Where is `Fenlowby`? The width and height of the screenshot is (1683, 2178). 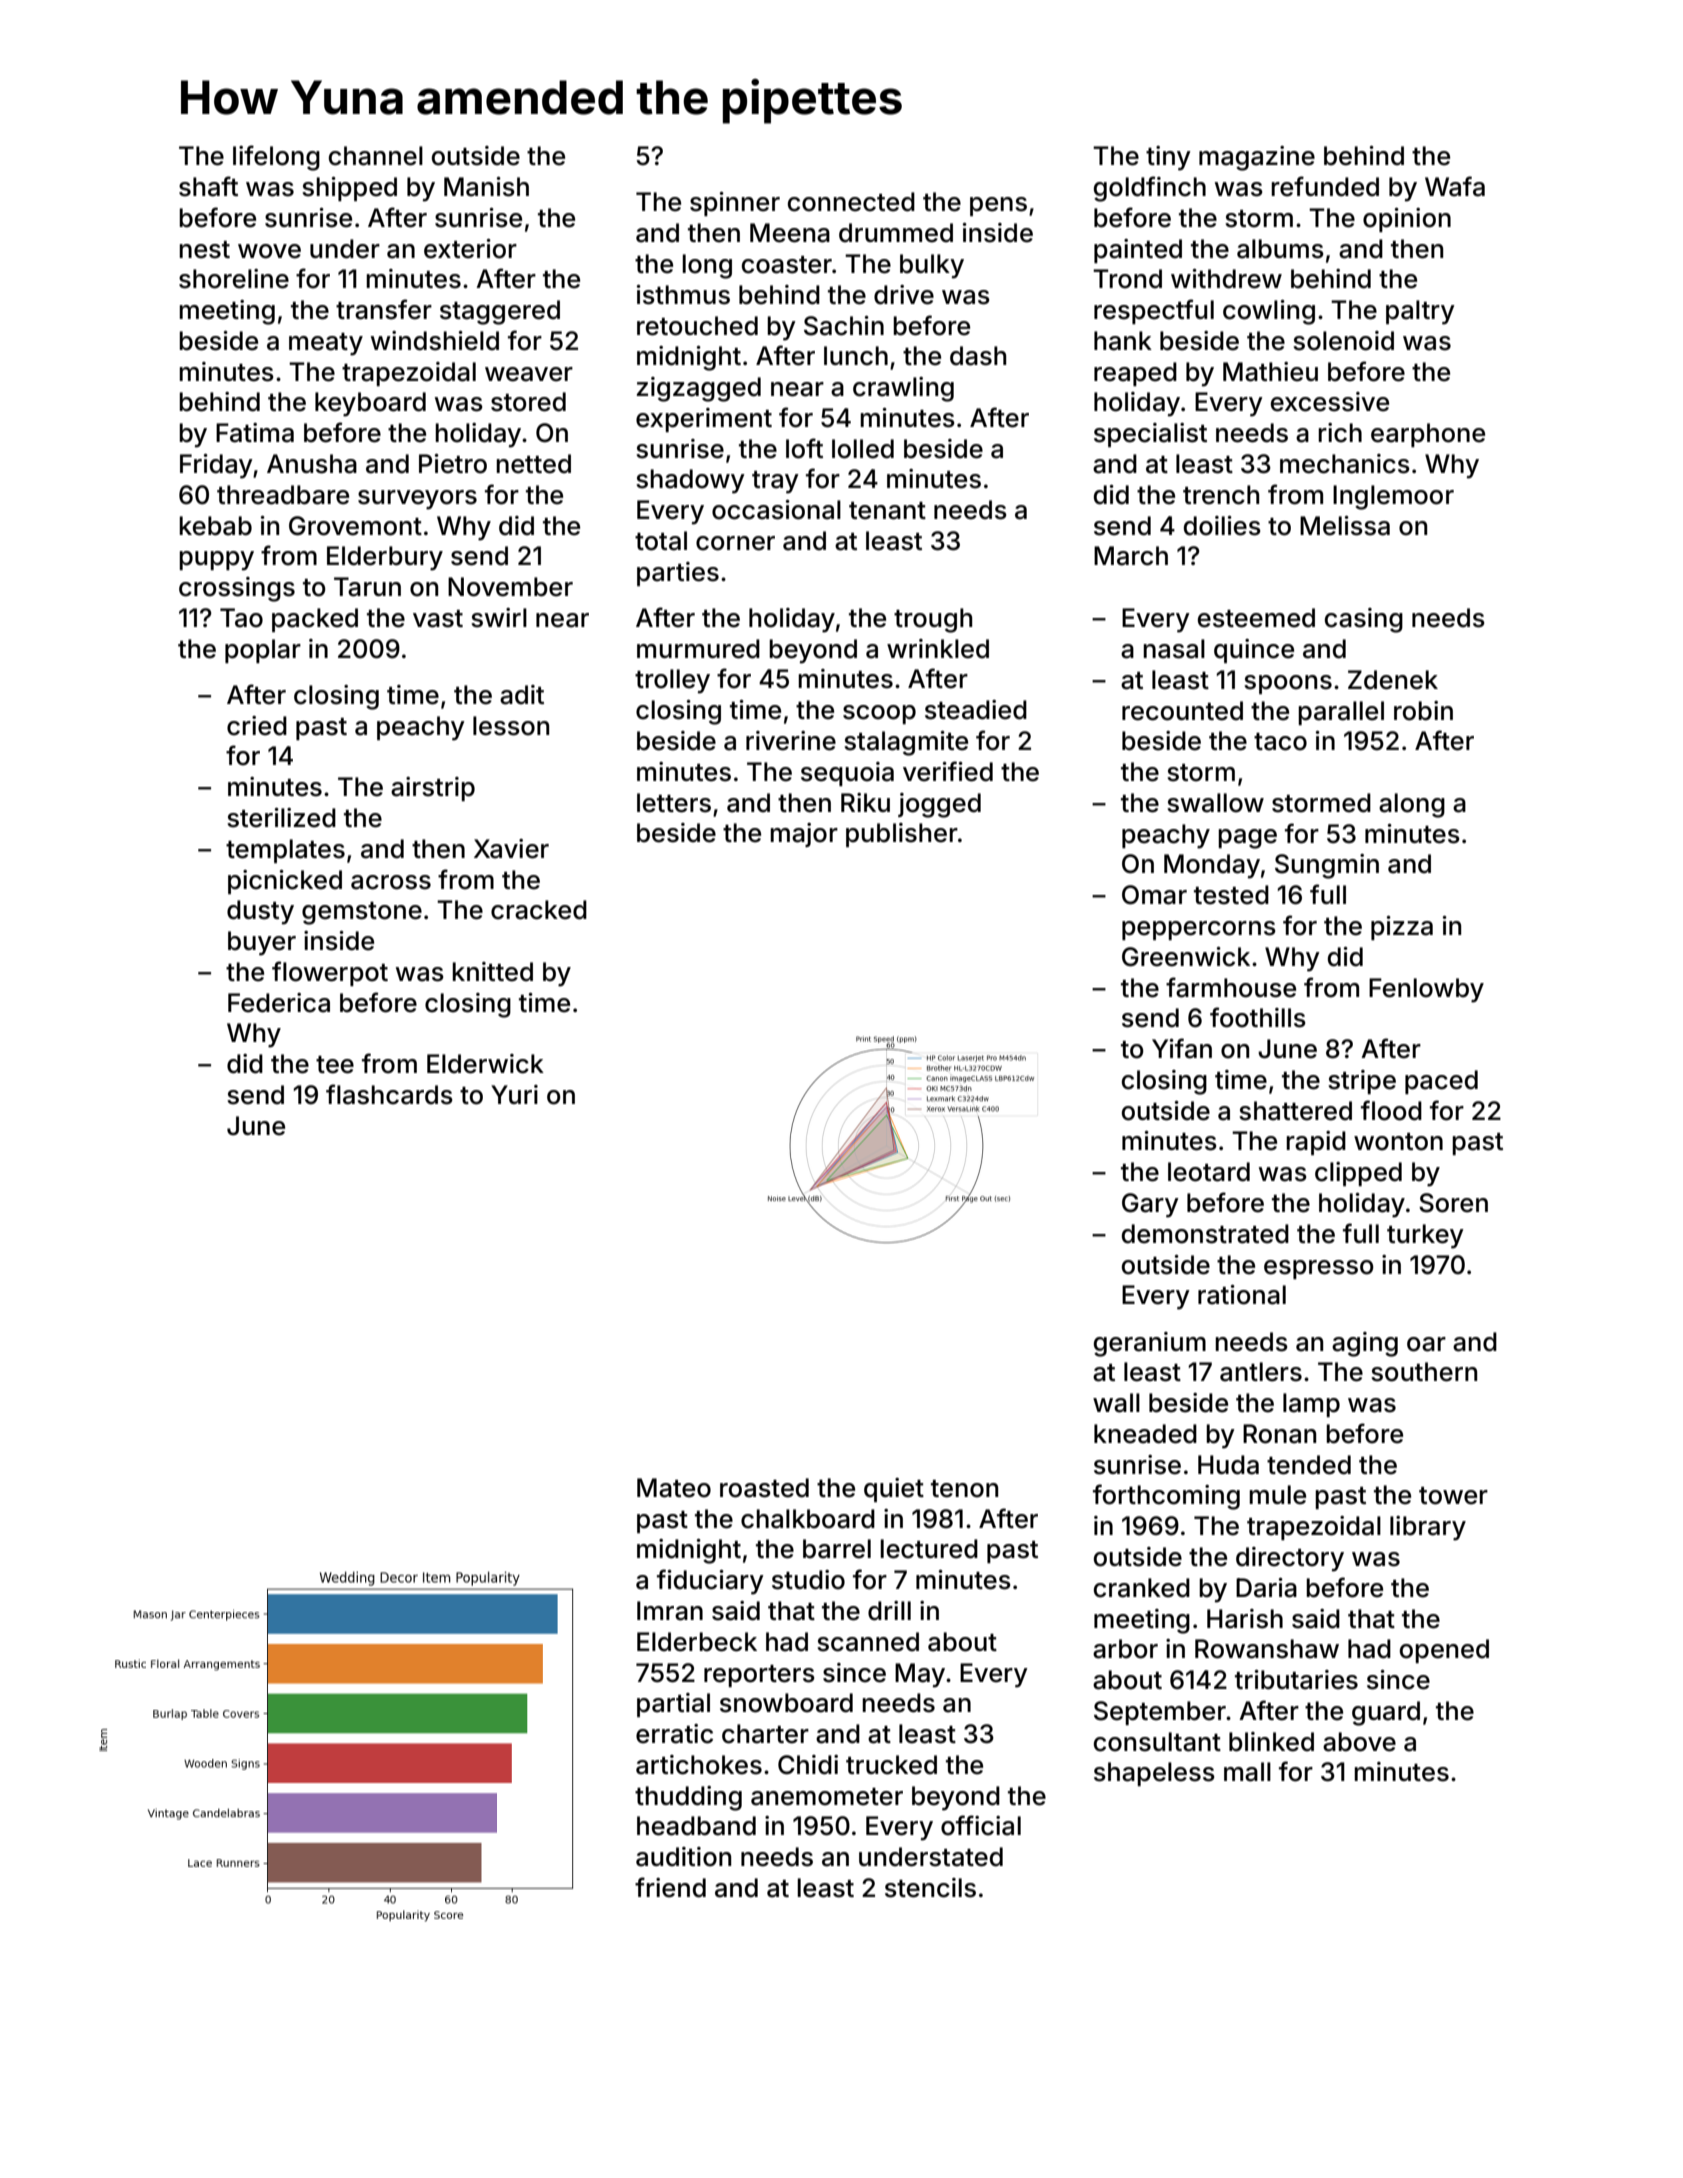 Fenlowby is located at coordinates (1426, 990).
